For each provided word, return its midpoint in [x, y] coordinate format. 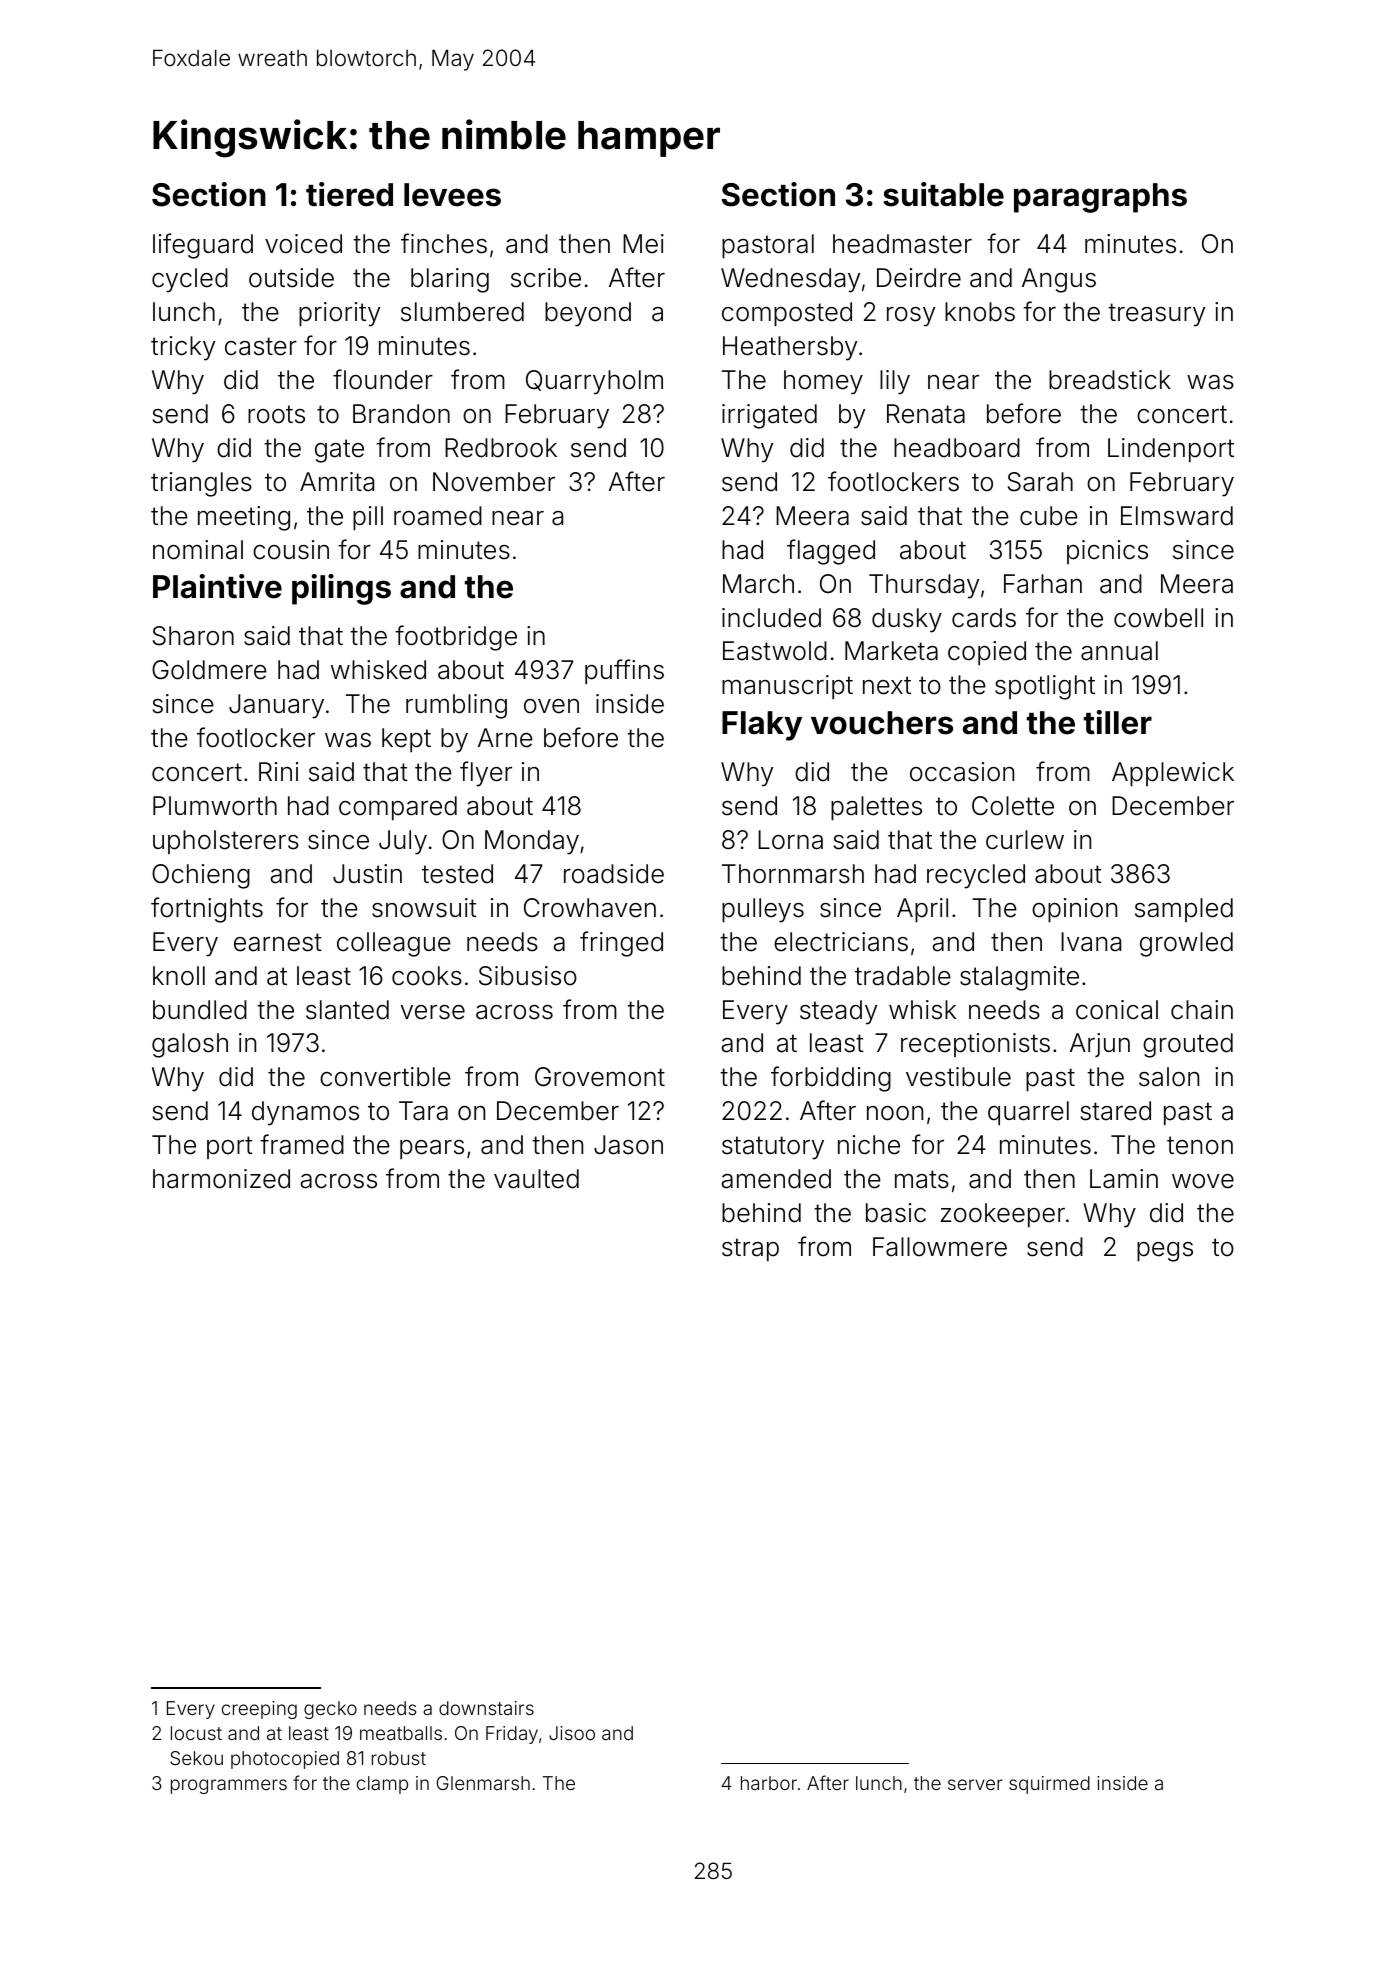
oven [551, 706]
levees [452, 195]
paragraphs [1100, 198]
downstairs [486, 1708]
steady [838, 1012]
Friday [512, 1735]
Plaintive [217, 586]
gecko [330, 1710]
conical [1117, 1010]
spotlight [1045, 687]
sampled [1184, 910]
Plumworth [215, 806]
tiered [349, 194]
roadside [614, 874]
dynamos [305, 1113]
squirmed [1049, 1785]
